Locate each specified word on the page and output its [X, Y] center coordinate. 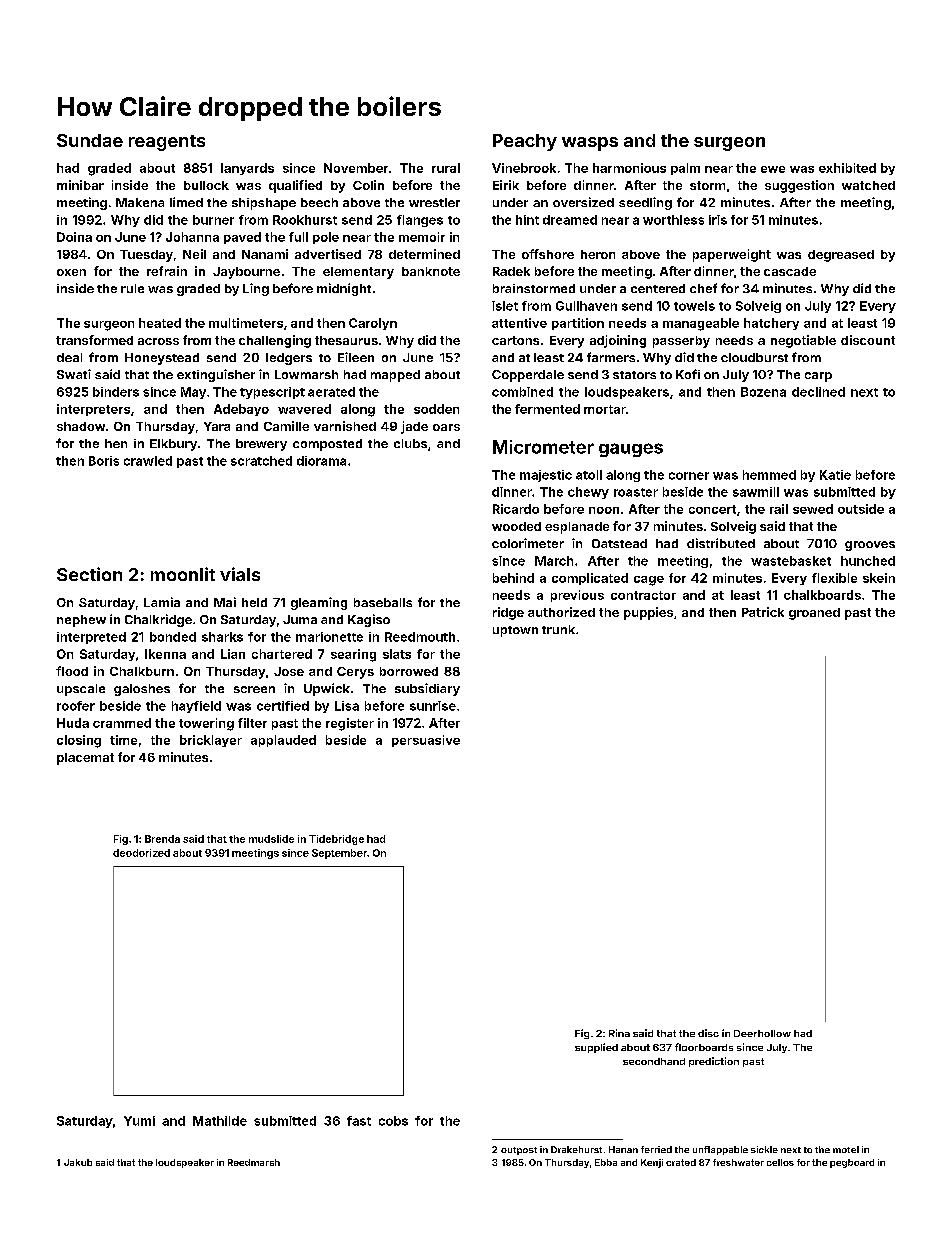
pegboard [852, 1163]
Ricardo [516, 509]
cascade [790, 271]
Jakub [78, 1162]
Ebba [606, 1162]
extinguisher [216, 375]
